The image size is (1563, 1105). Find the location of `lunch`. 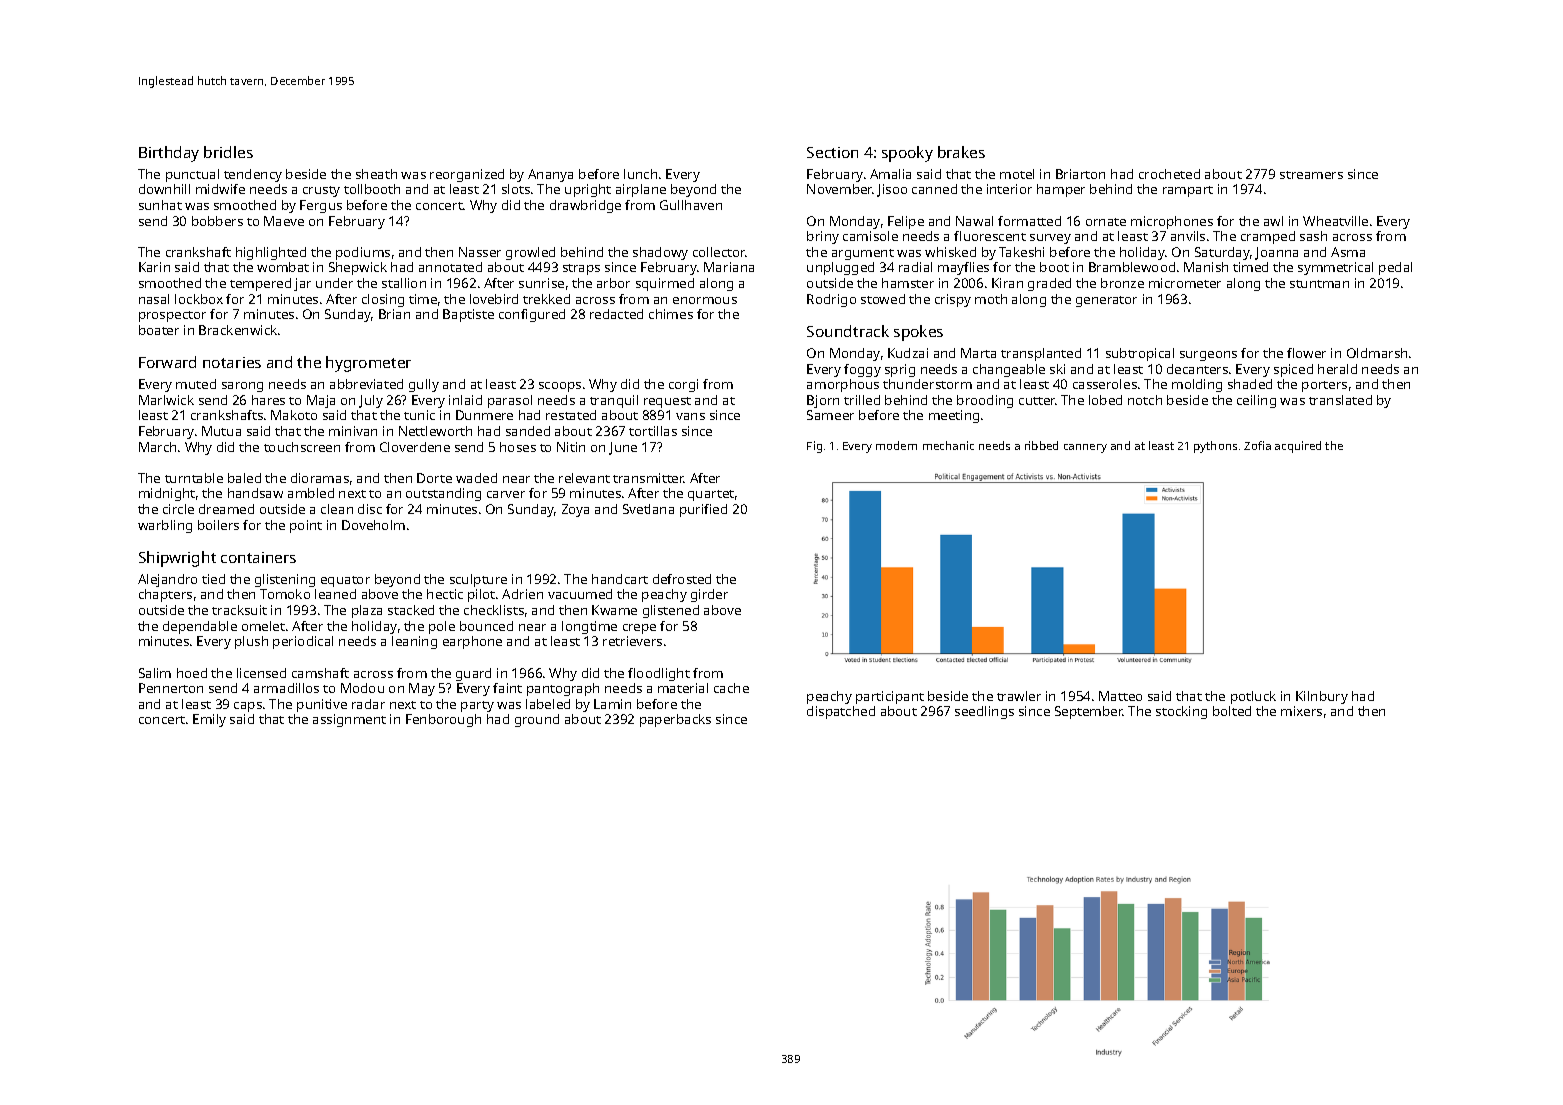

lunch is located at coordinates (640, 174).
